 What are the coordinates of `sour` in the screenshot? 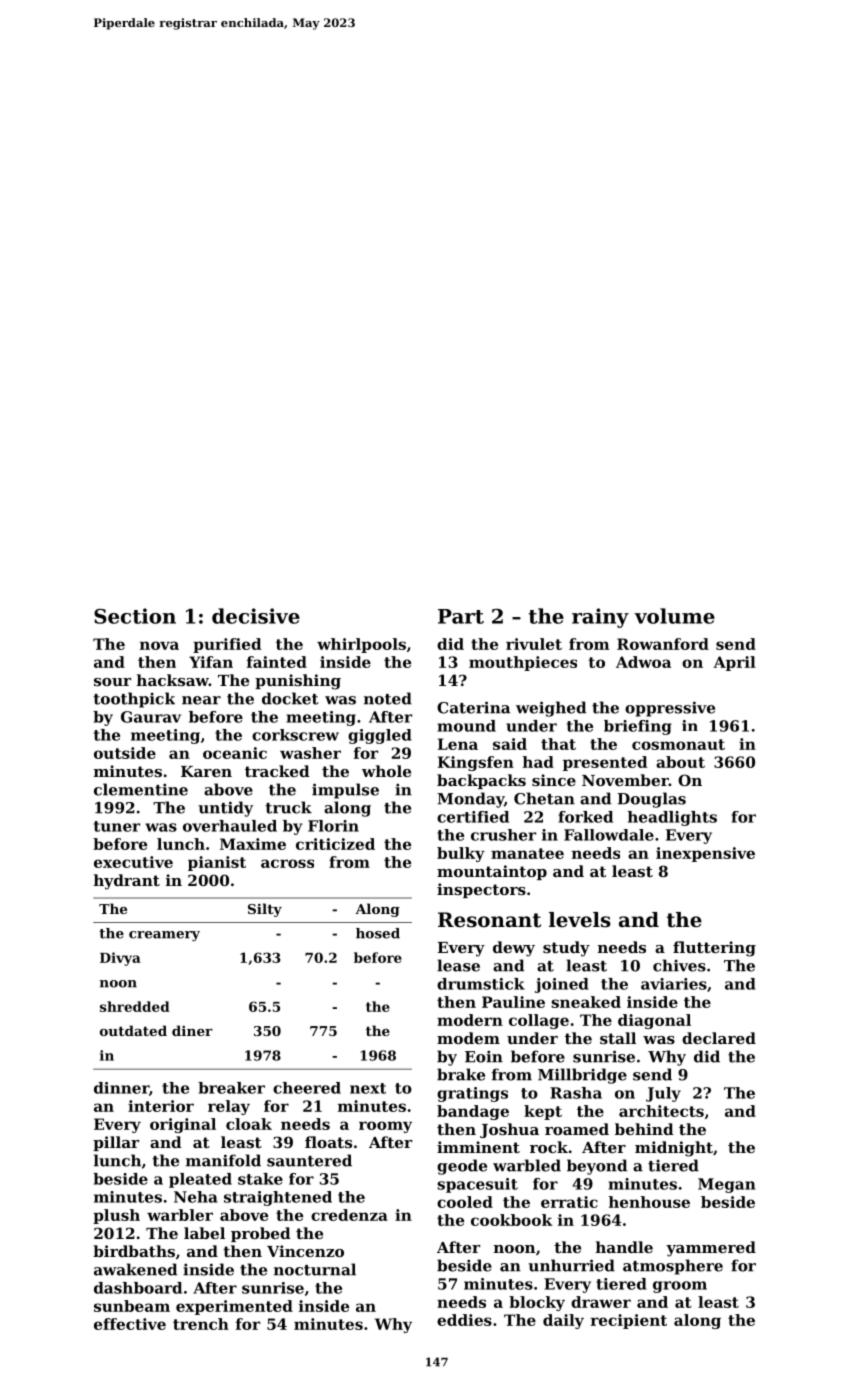 It's located at (112, 682).
